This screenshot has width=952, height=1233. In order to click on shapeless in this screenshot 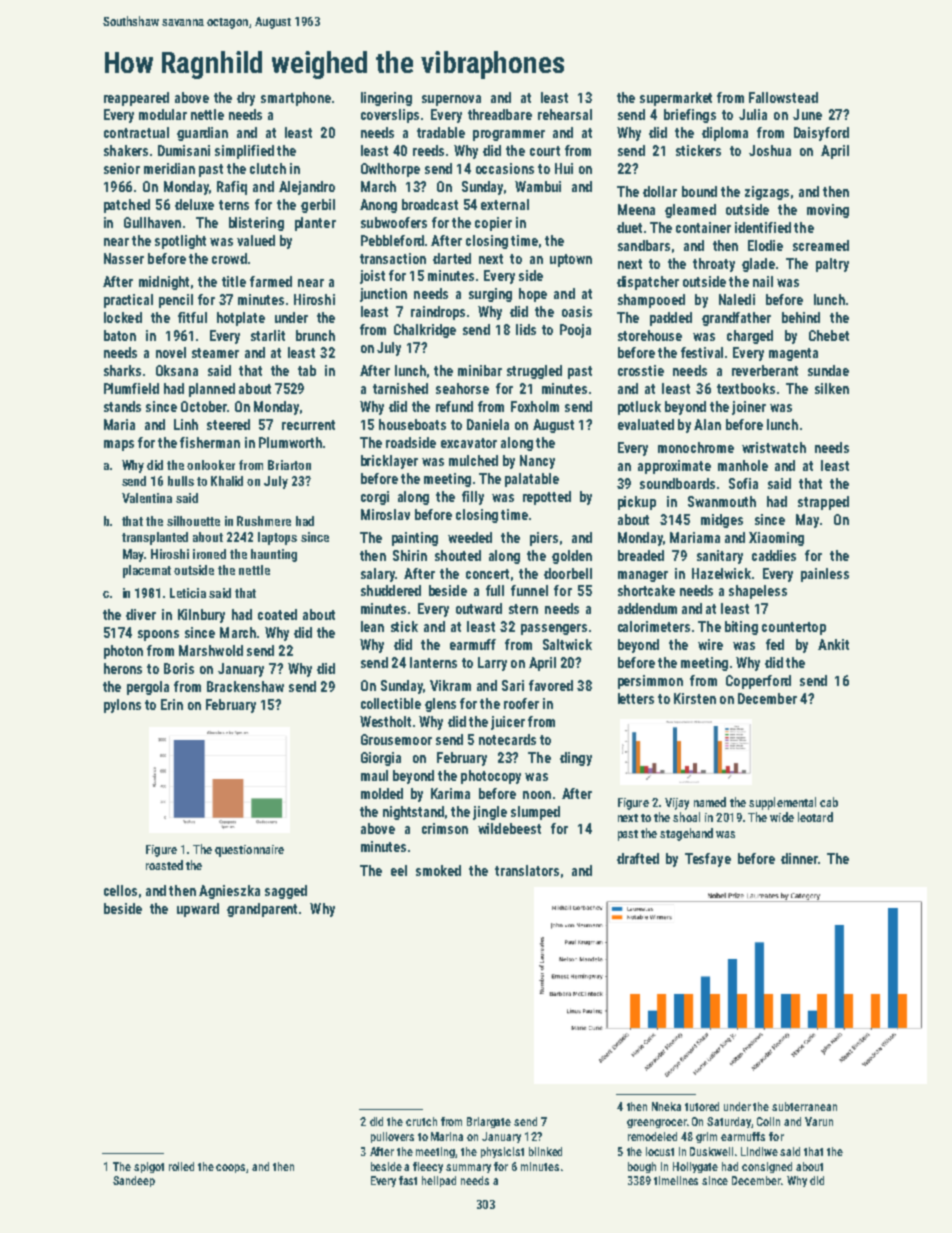, I will do `click(758, 592)`.
